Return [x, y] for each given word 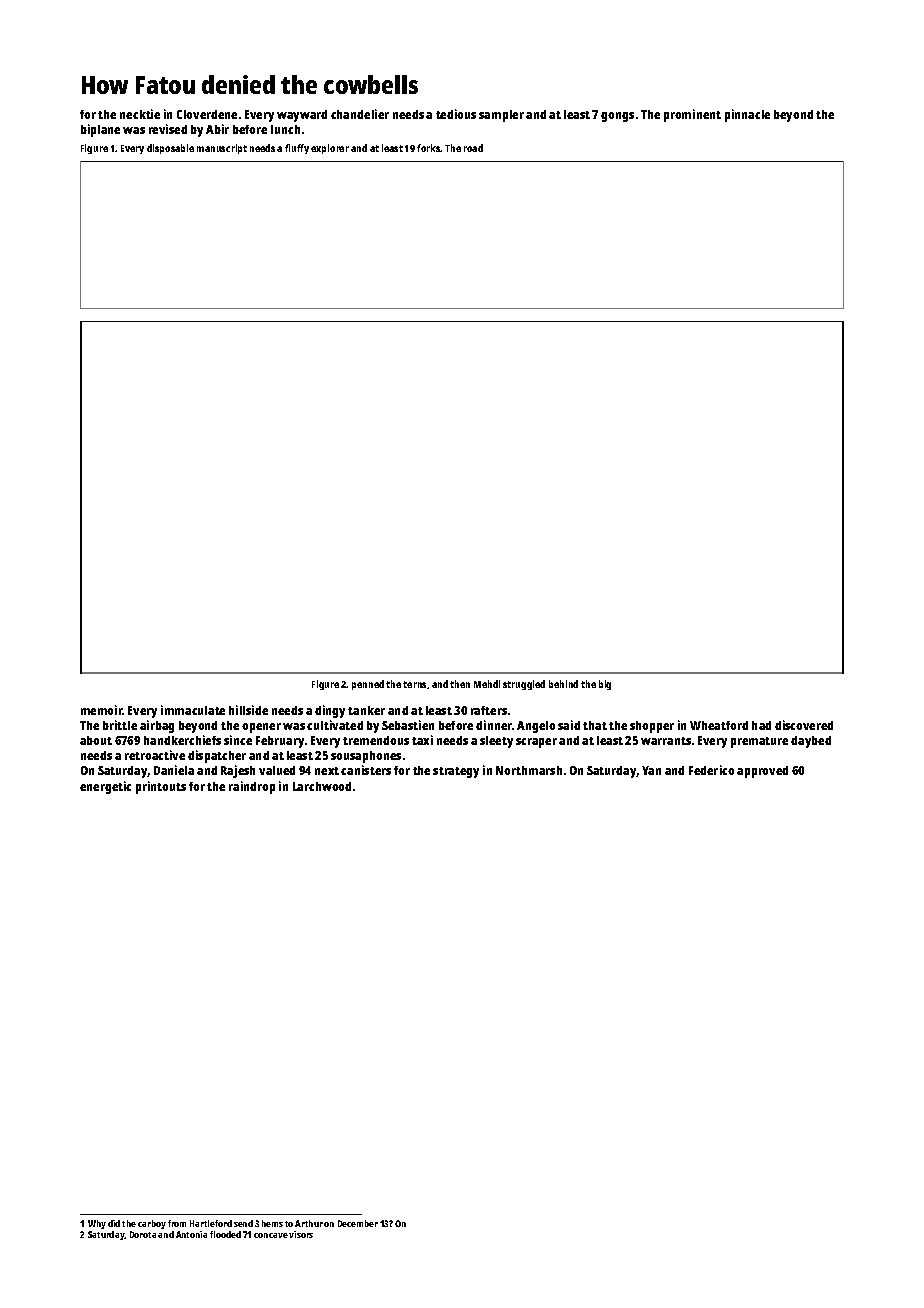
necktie [140, 114]
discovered [804, 725]
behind [563, 684]
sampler [501, 116]
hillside [248, 710]
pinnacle [747, 115]
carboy [152, 1224]
